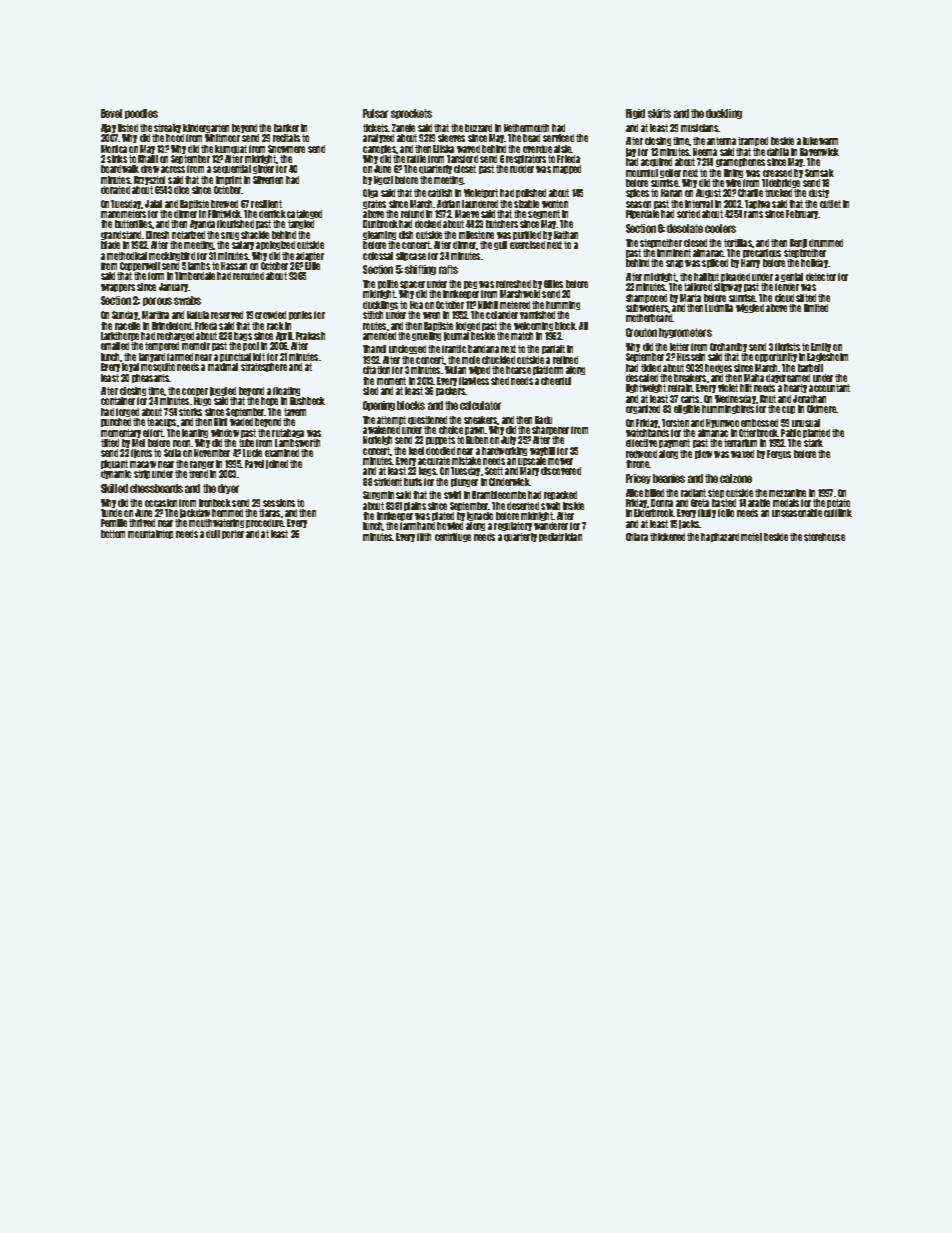 This page has width=952, height=1233. Describe the element at coordinates (227, 513) in the page. I see `hemmed` at that location.
